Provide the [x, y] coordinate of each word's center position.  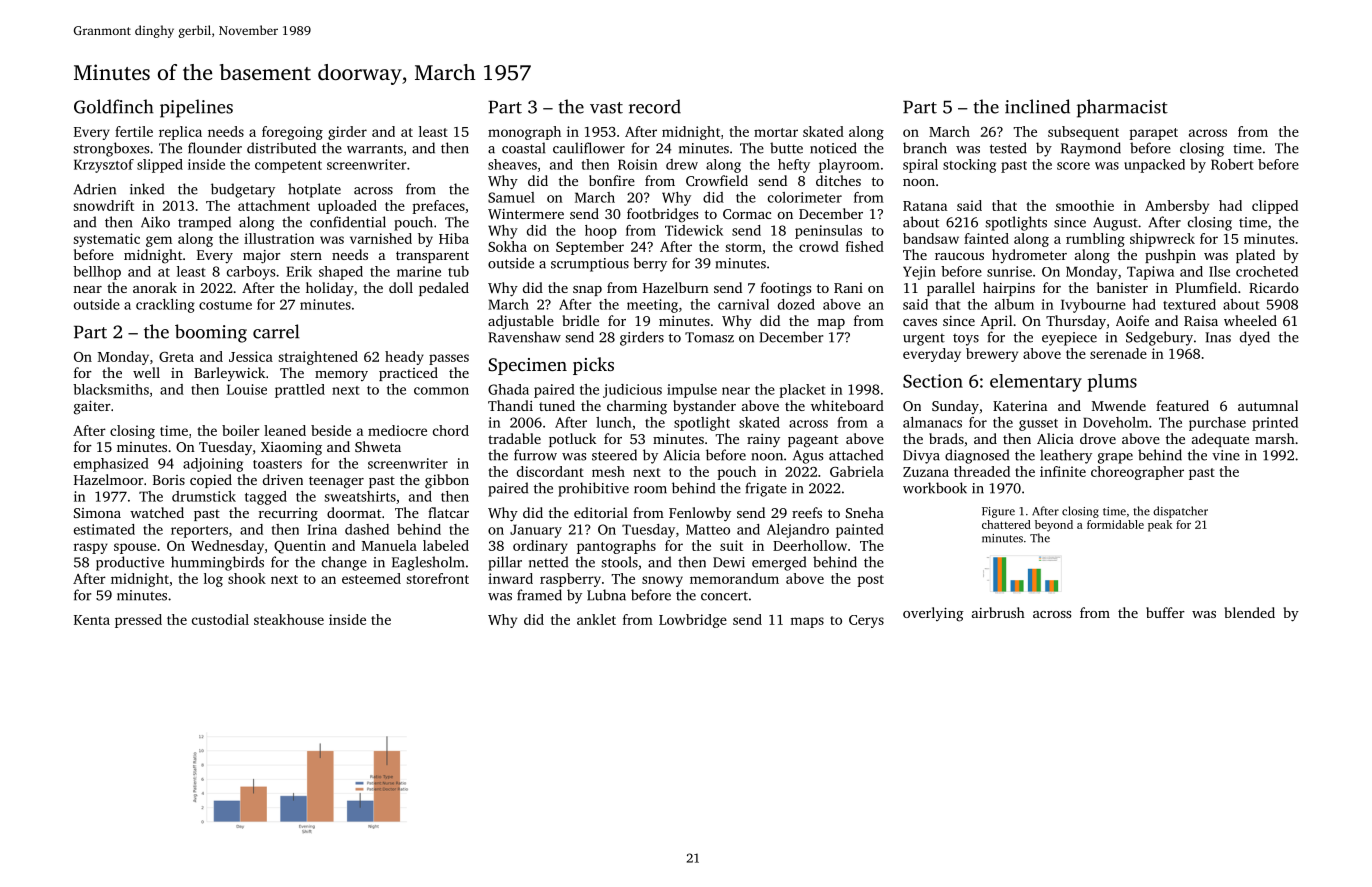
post [870, 581]
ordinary [540, 547]
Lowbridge [693, 621]
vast [606, 108]
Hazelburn [676, 287]
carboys [251, 273]
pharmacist [1122, 108]
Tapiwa [1150, 273]
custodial [220, 619]
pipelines [196, 108]
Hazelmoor [109, 479]
